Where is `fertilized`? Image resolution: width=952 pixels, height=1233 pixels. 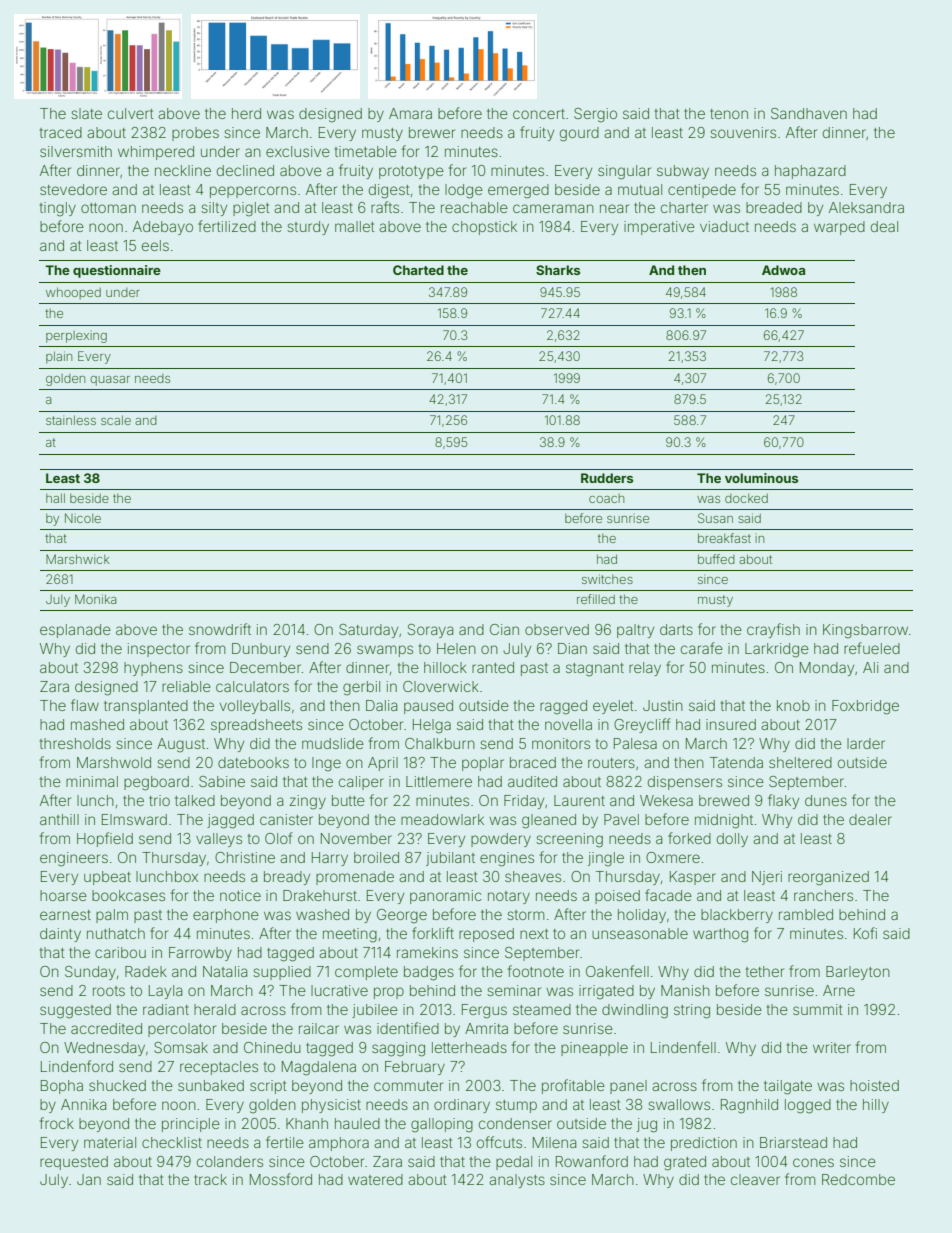 fertilized is located at coordinates (227, 226).
